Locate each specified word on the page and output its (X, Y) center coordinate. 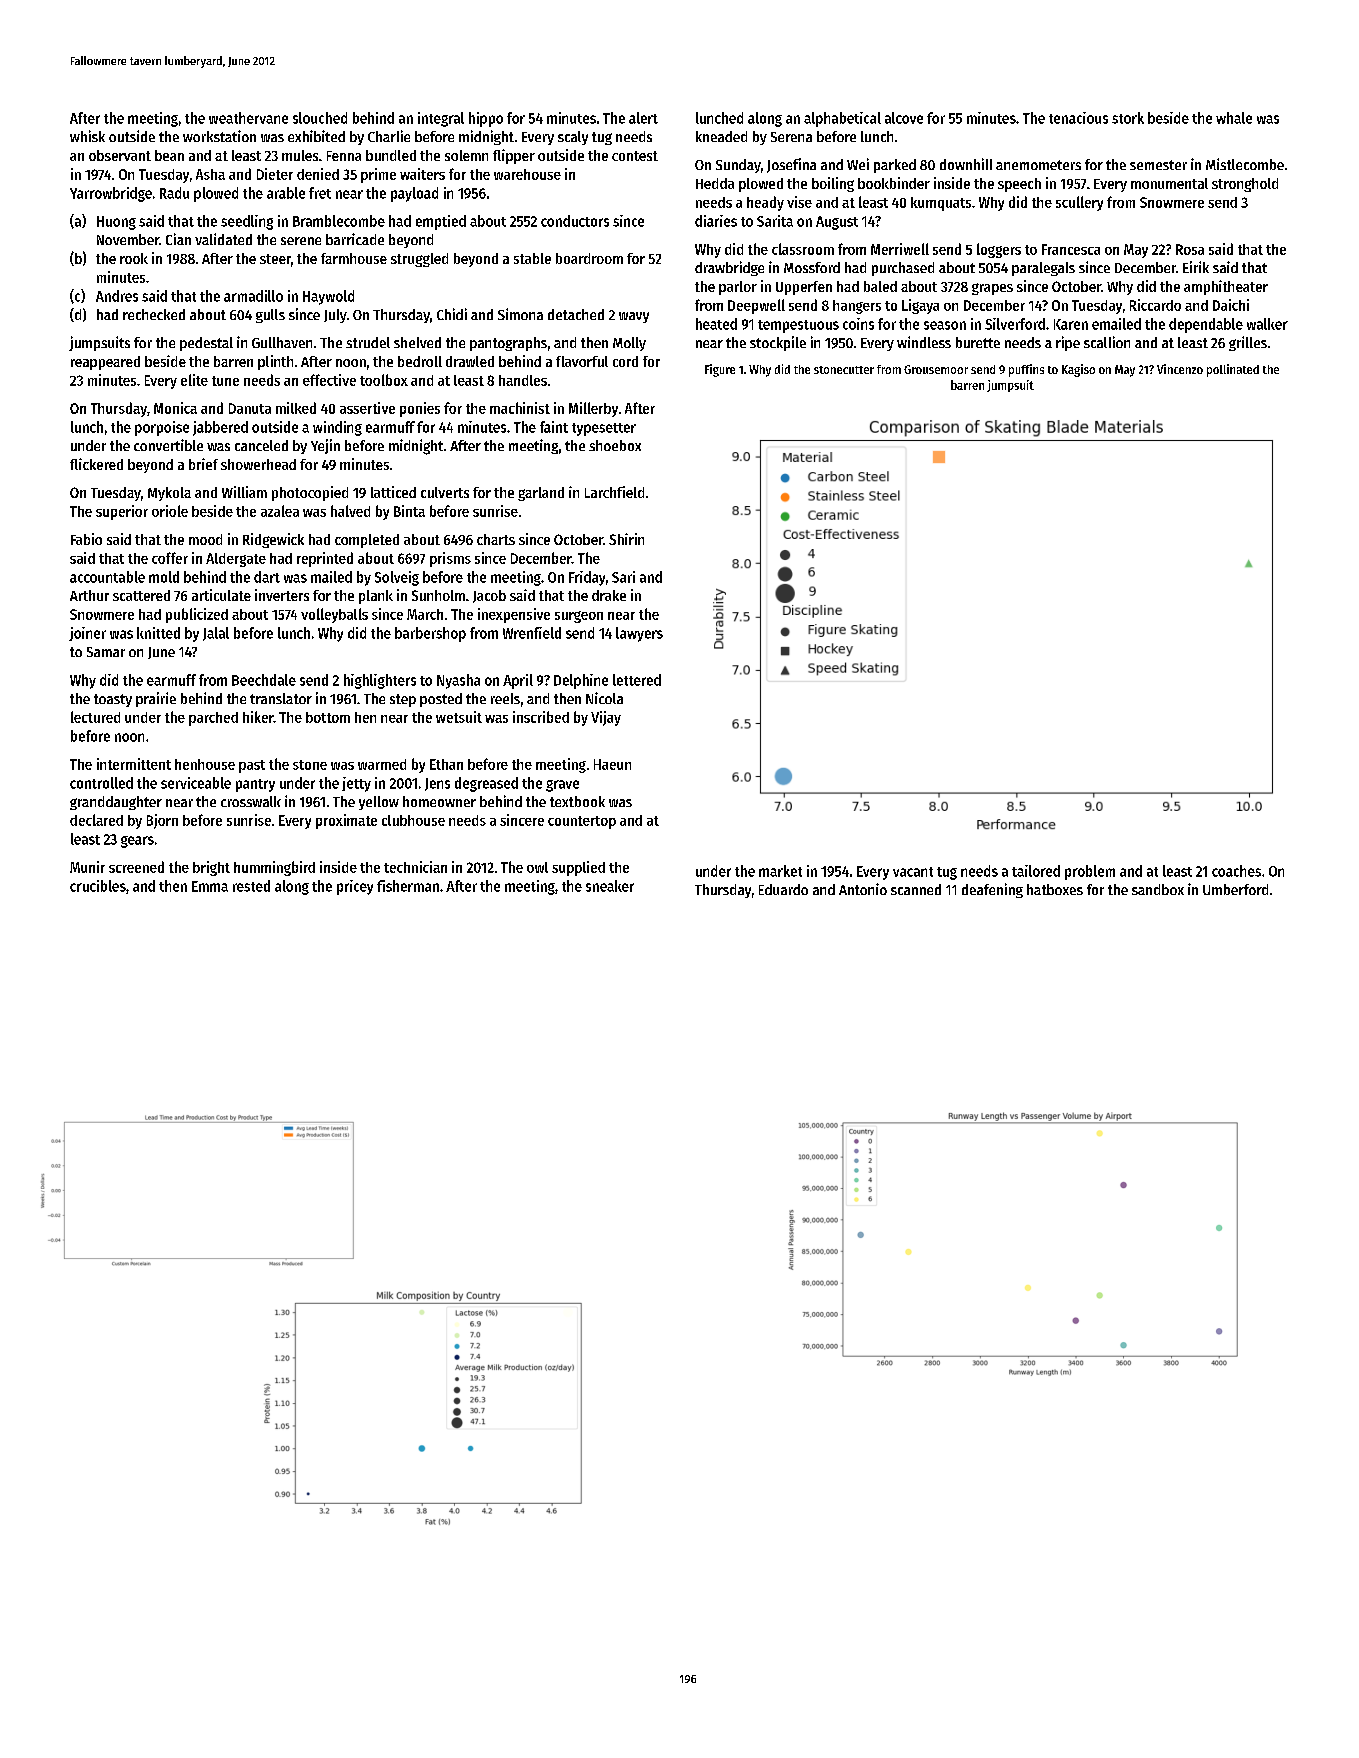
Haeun (612, 764)
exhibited (316, 136)
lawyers (639, 634)
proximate (346, 821)
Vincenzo (1180, 369)
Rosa (1190, 249)
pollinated (1233, 370)
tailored (1036, 871)
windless (924, 342)
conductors (575, 221)
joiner (87, 634)
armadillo (253, 296)
